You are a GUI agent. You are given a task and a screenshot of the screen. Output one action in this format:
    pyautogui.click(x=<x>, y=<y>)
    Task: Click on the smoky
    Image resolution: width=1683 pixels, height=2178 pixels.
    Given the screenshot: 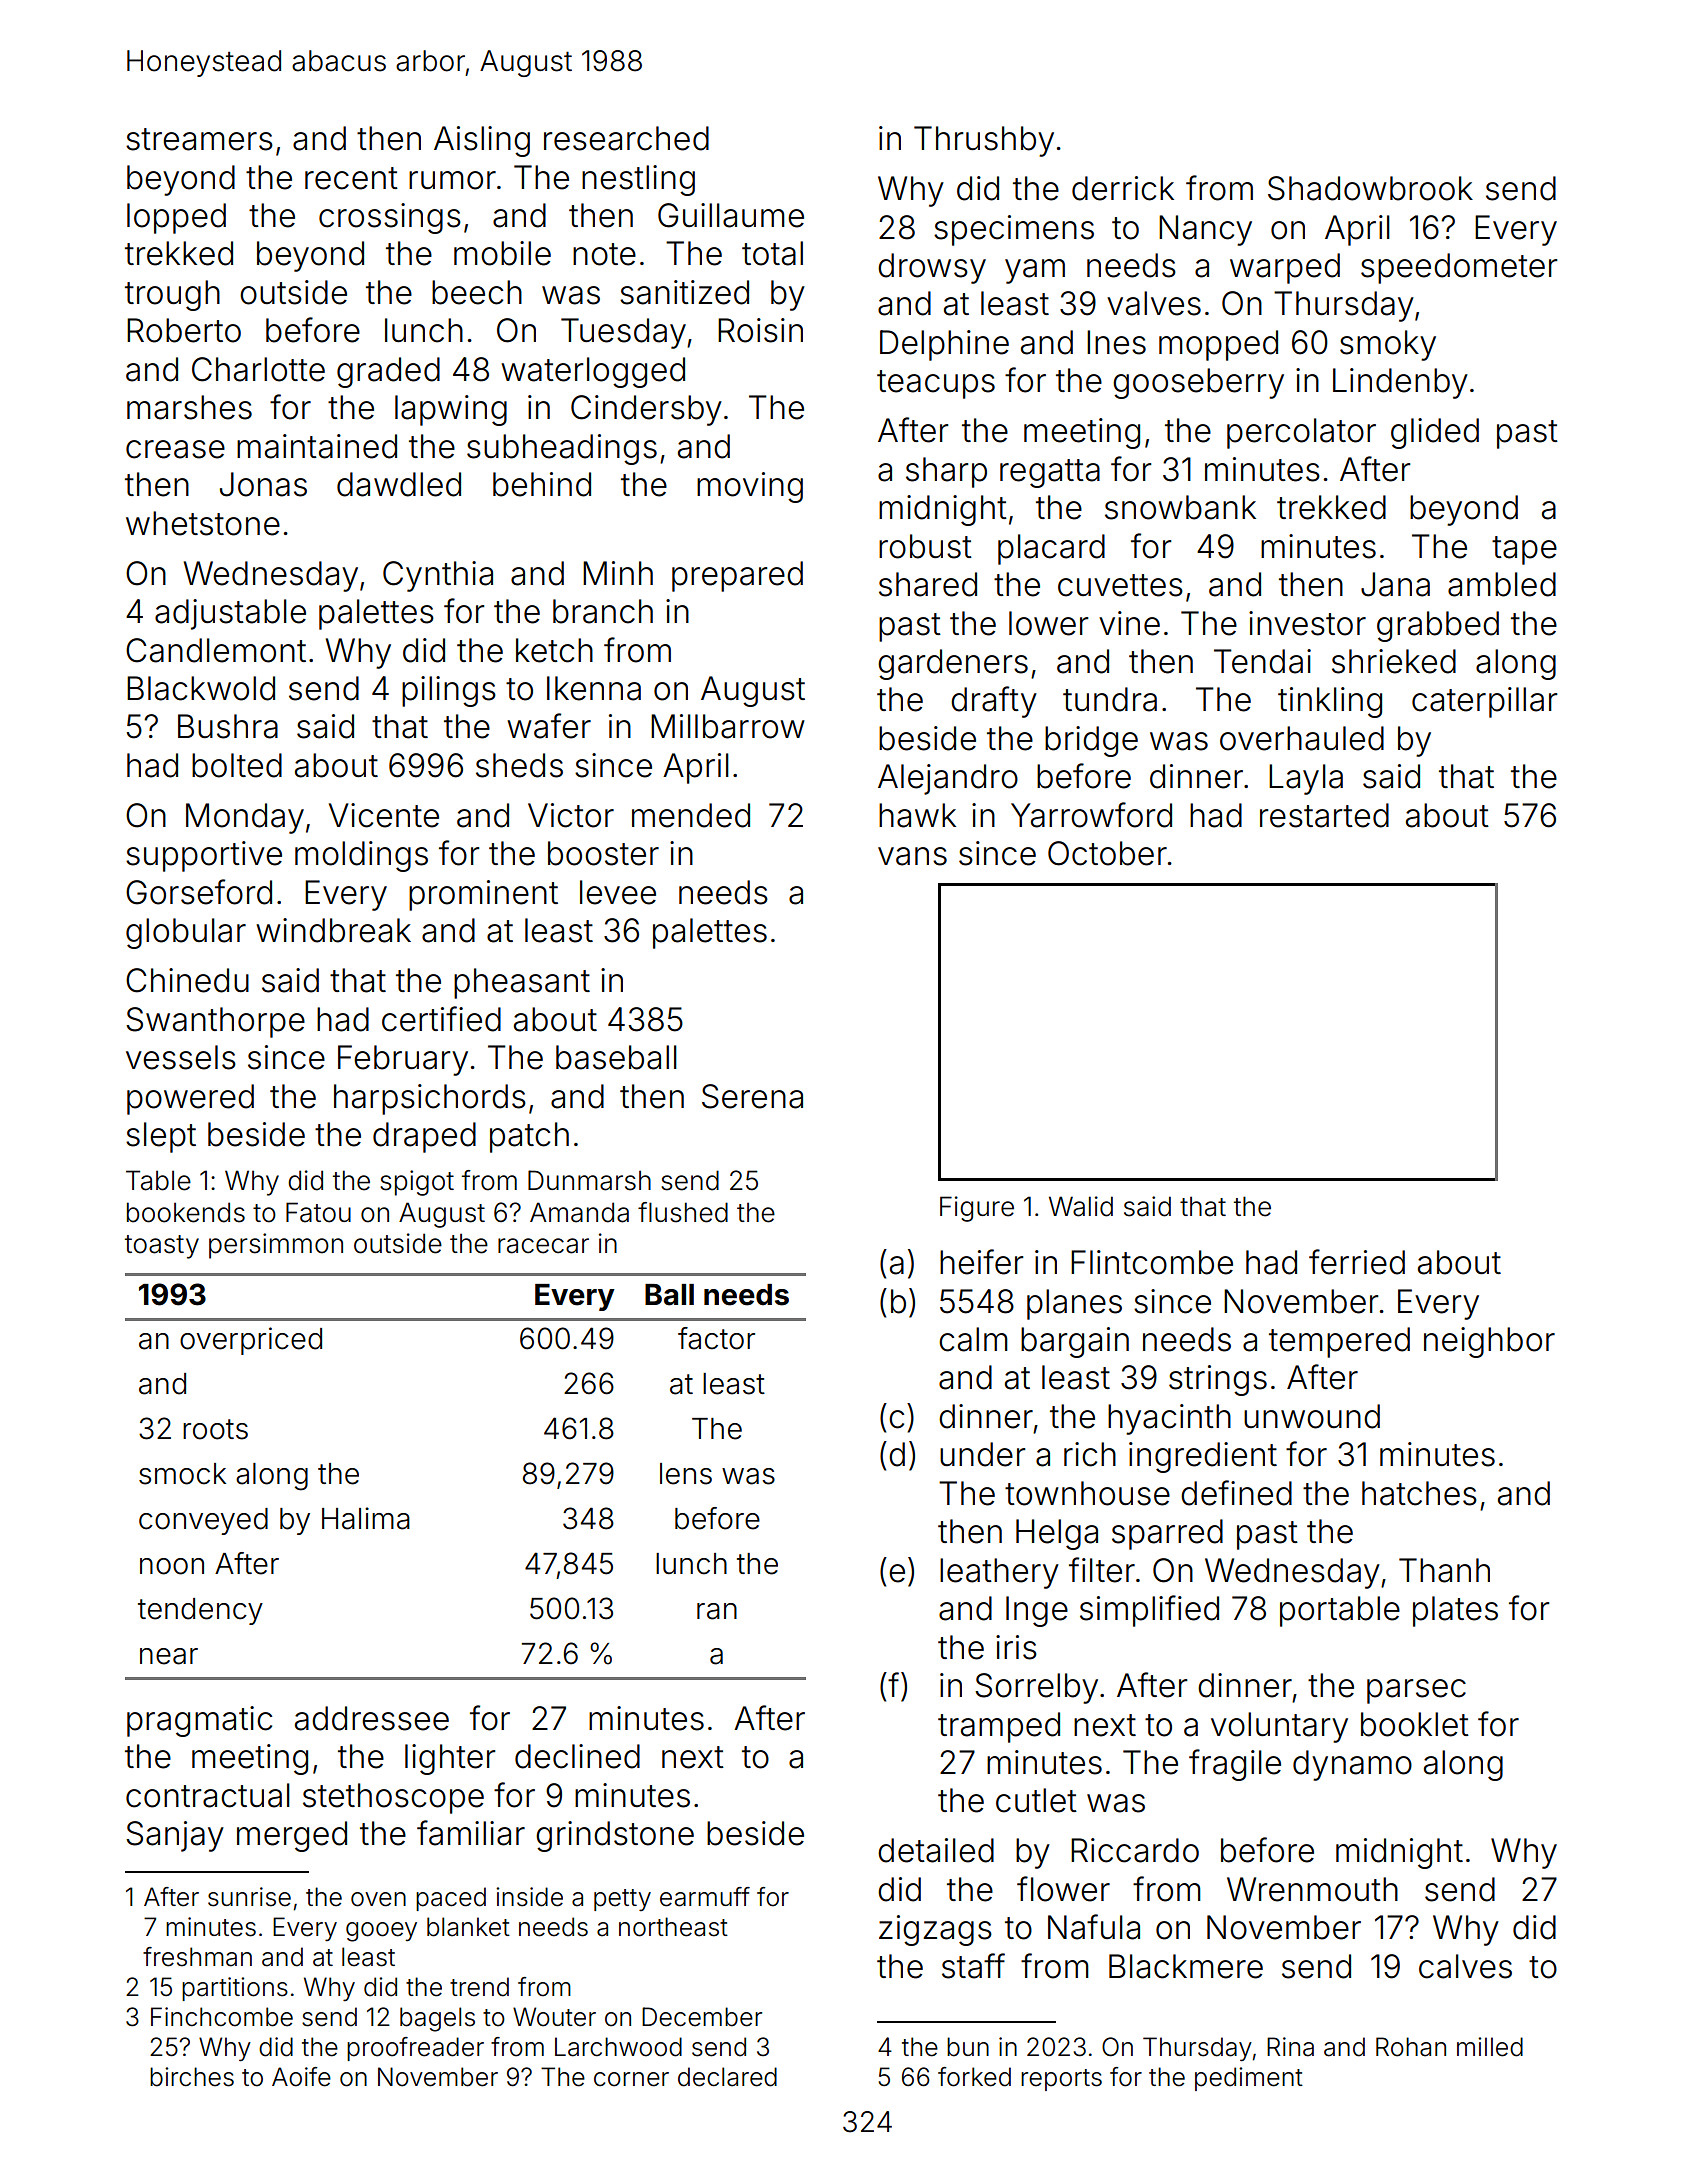 What is the action you would take?
    pyautogui.click(x=1388, y=345)
